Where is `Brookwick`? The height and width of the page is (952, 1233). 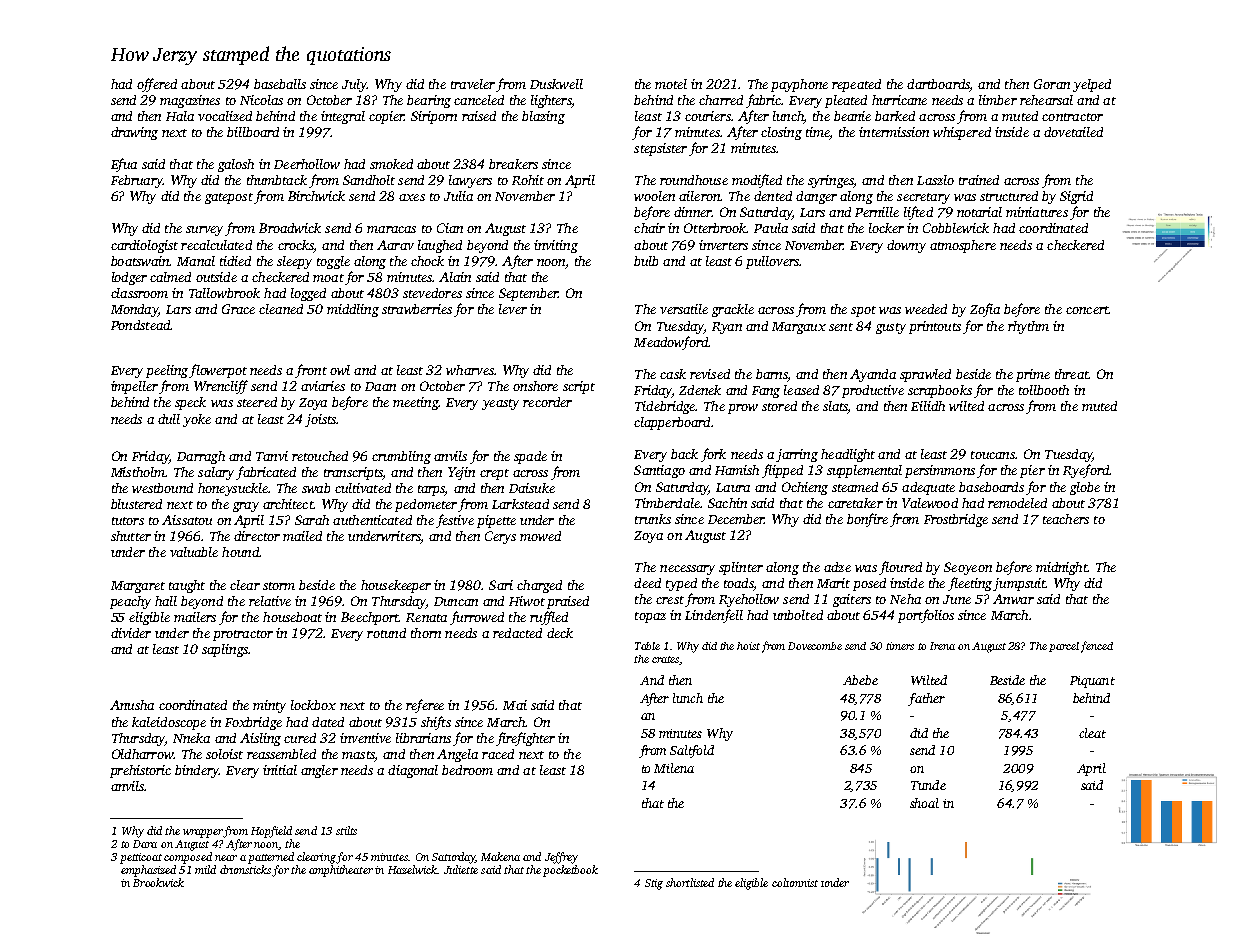
Brookwick is located at coordinates (158, 882).
